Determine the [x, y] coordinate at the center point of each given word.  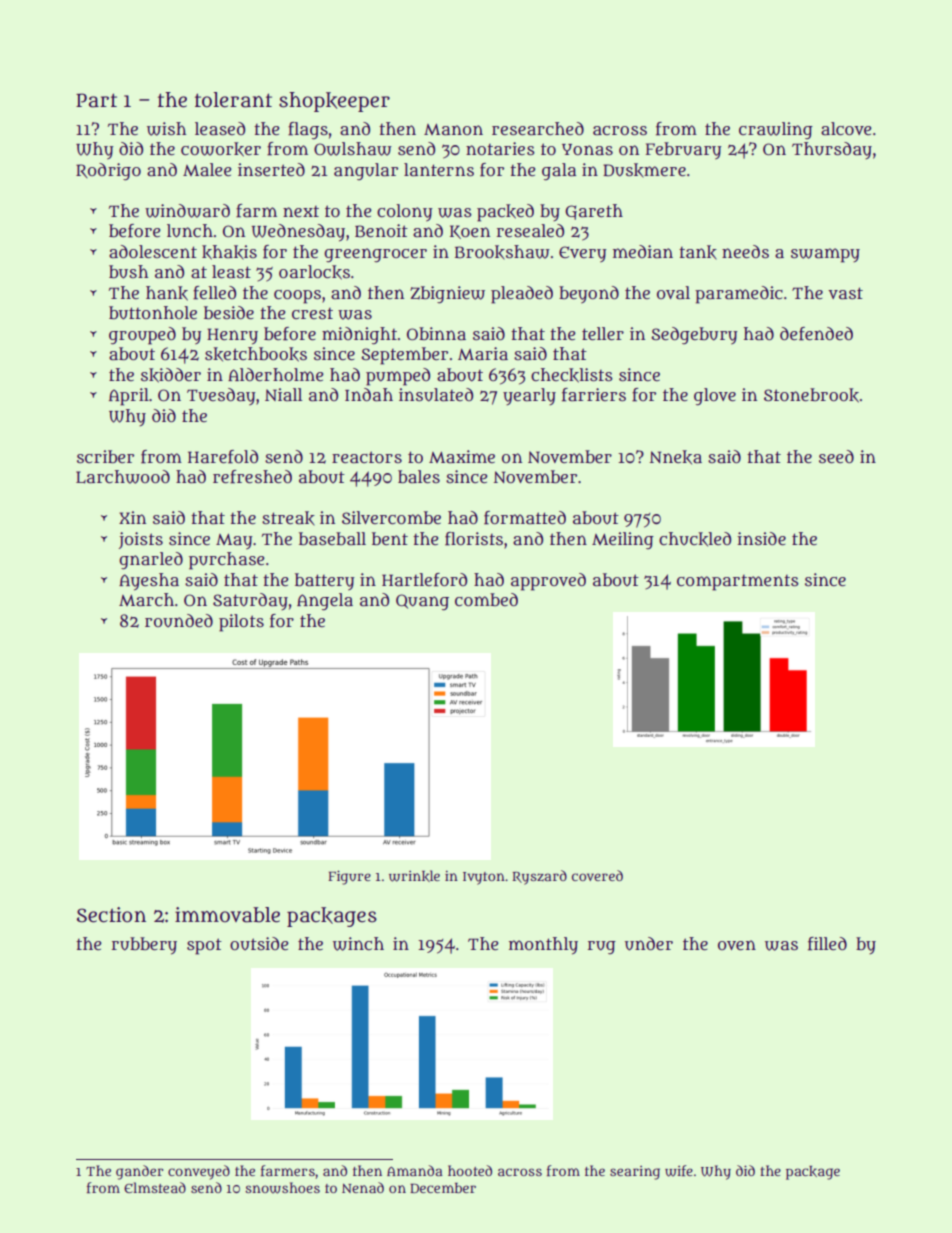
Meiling [623, 540]
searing [635, 1173]
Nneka [676, 457]
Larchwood [123, 477]
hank [167, 293]
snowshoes [282, 1188]
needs [745, 251]
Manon [453, 130]
